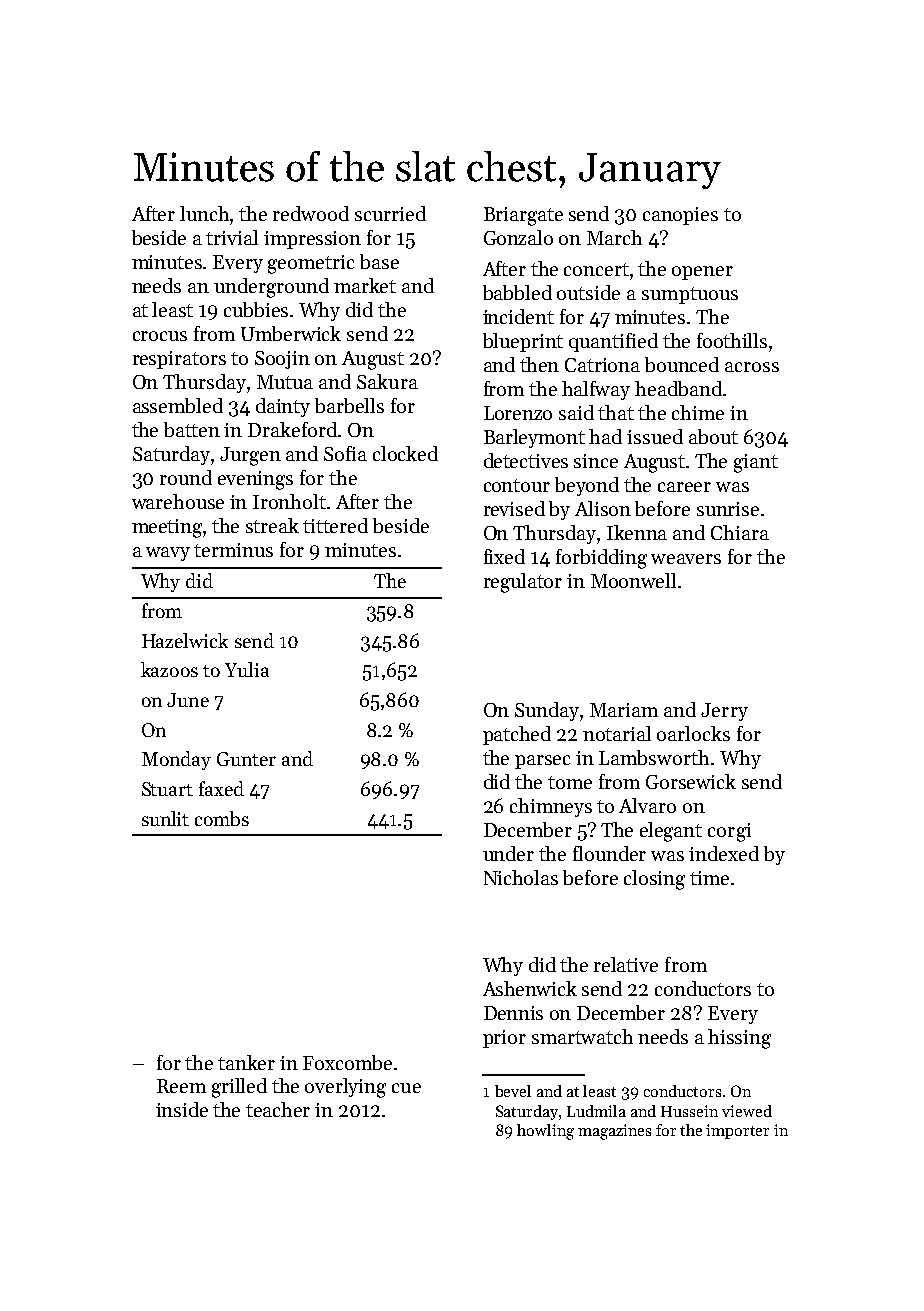 Image resolution: width=924 pixels, height=1311 pixels. Describe the element at coordinates (160, 336) in the screenshot. I see `crocus` at that location.
